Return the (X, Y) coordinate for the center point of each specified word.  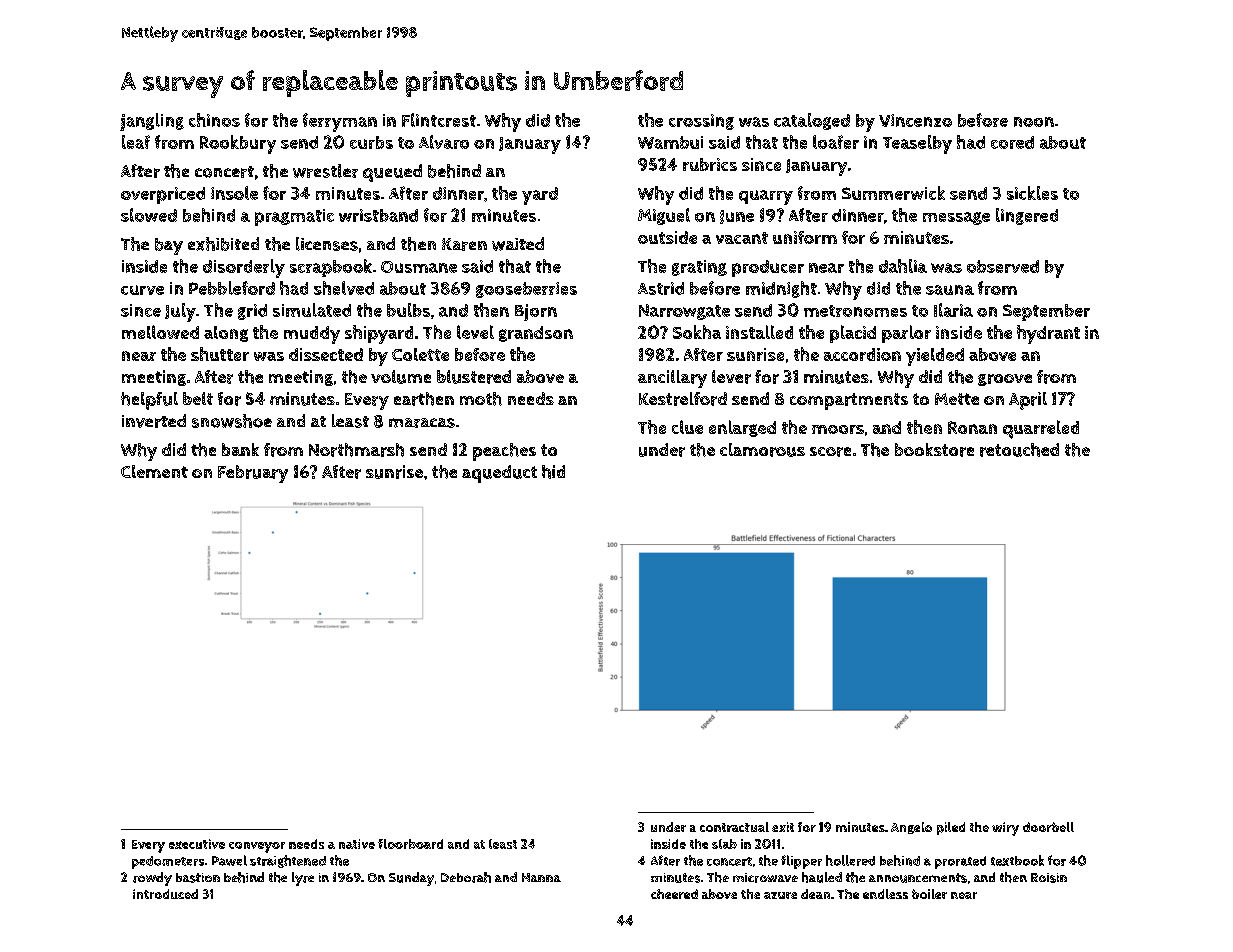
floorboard (410, 844)
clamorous (762, 450)
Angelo (911, 828)
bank (240, 449)
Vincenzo (915, 120)
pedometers (168, 862)
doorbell (1048, 827)
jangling (152, 122)
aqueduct (499, 474)
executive (197, 844)
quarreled (1041, 429)
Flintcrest (439, 120)
